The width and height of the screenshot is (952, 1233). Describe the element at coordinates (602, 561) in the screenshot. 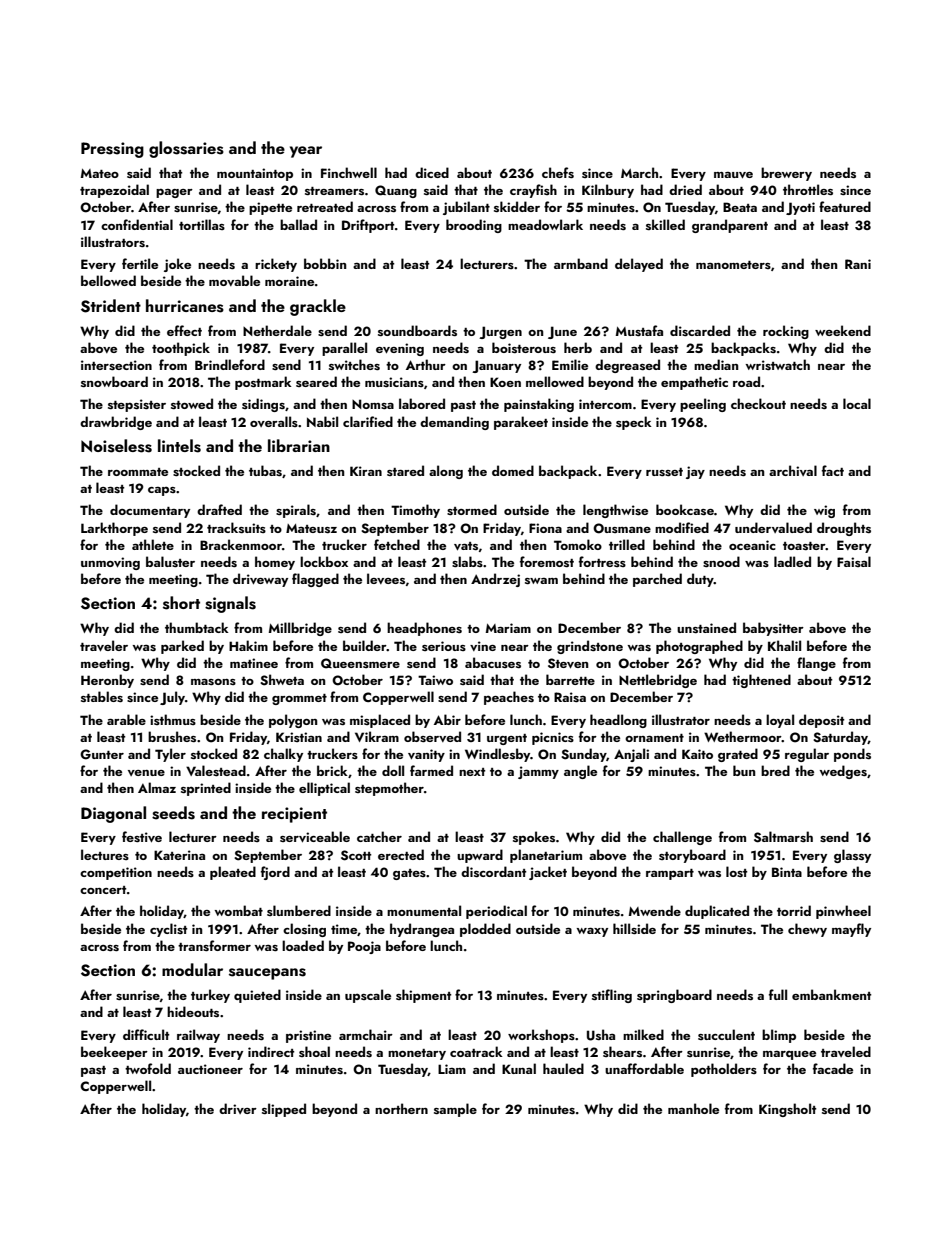

I see `fortress` at that location.
